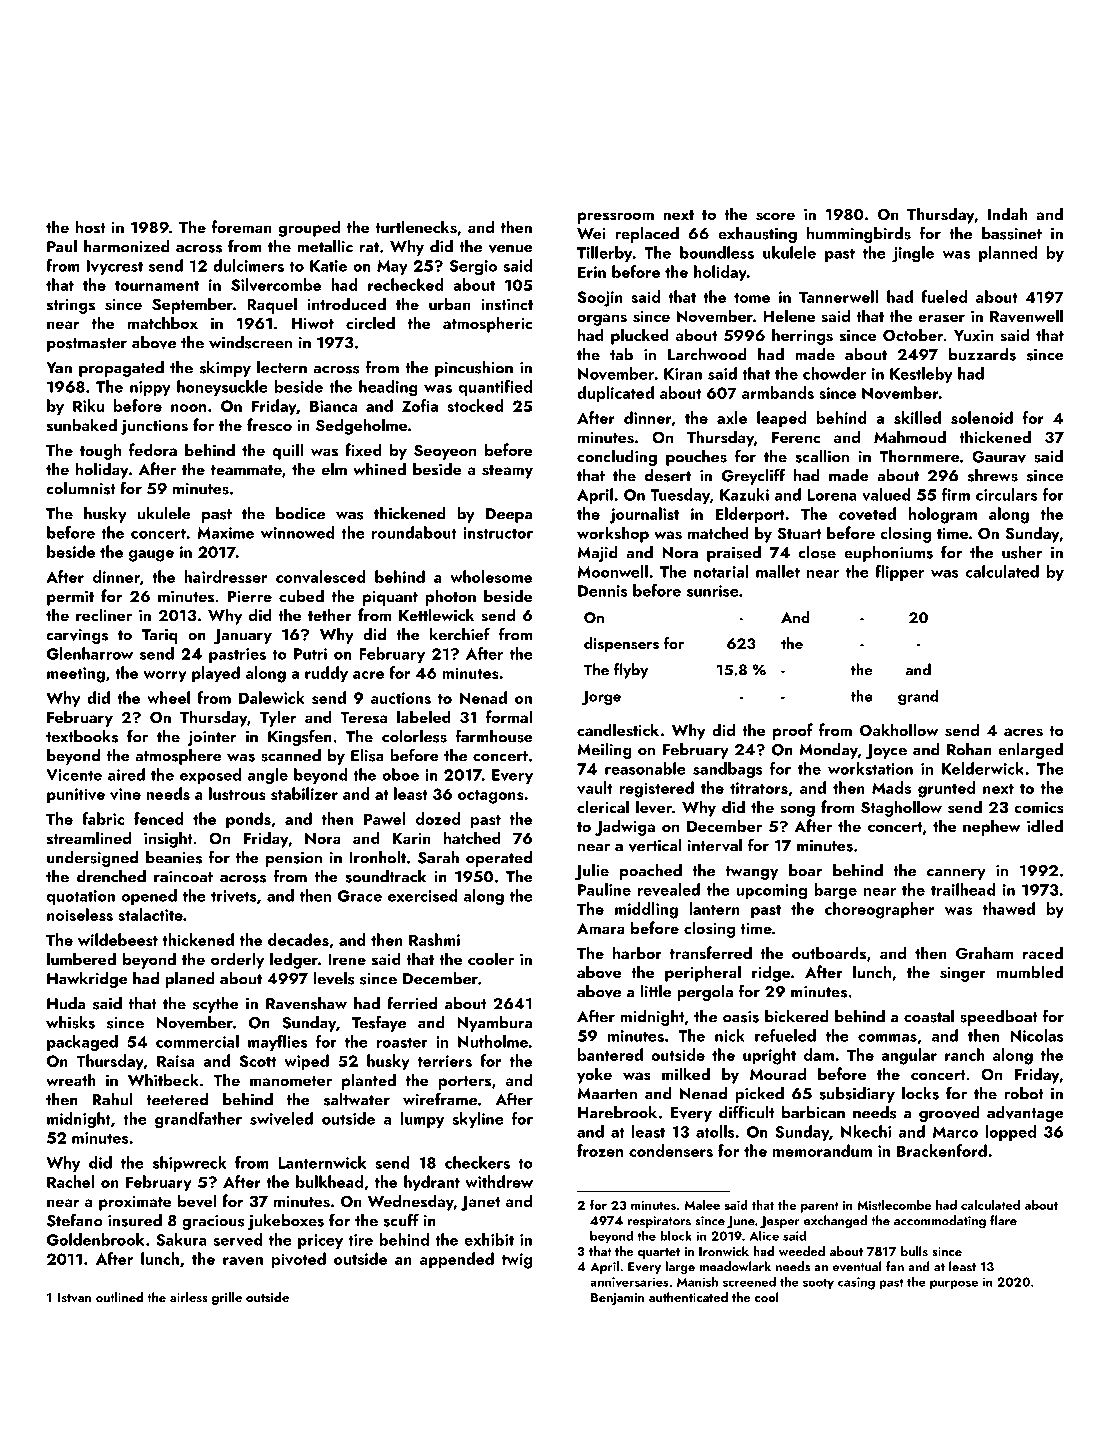 This screenshot has height=1437, width=1110. What do you see at coordinates (982, 417) in the screenshot?
I see `solenoid` at bounding box center [982, 417].
